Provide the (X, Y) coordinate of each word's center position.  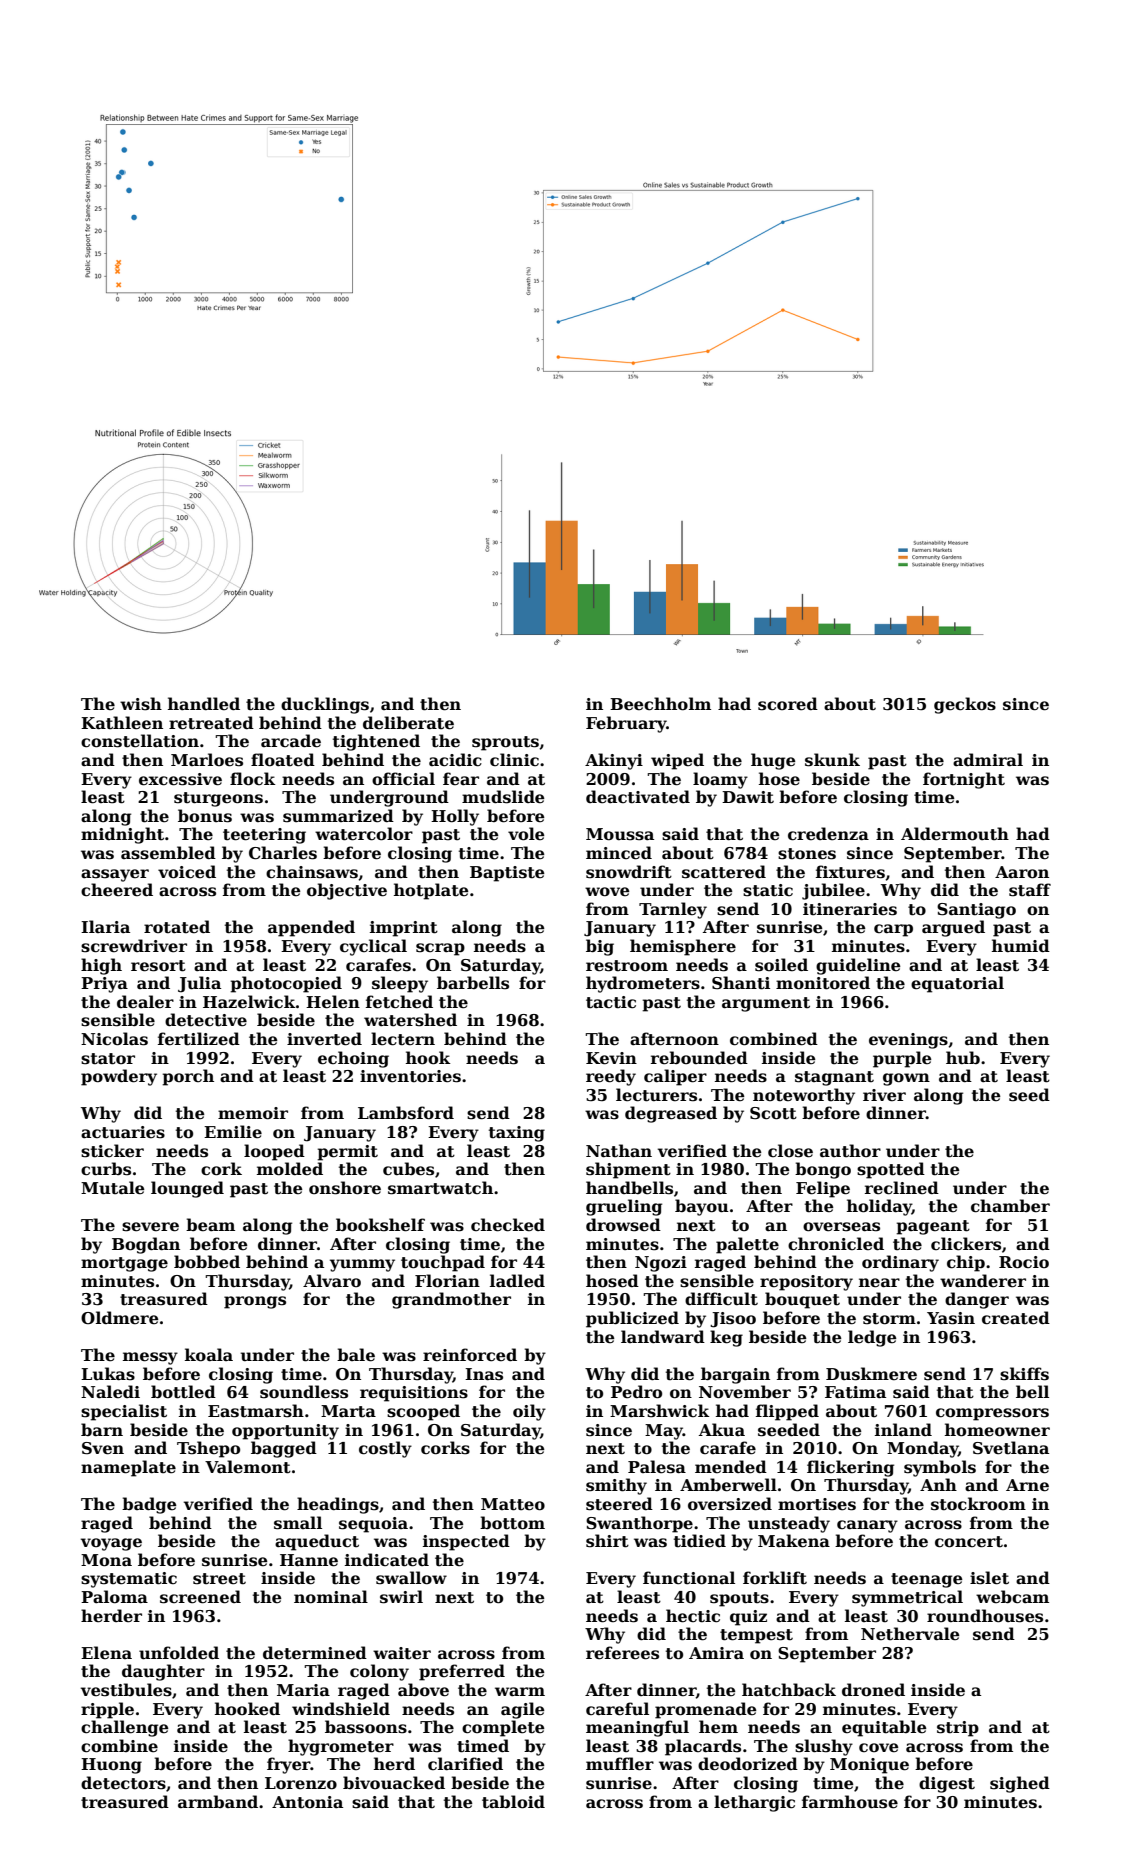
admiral (988, 759)
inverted (324, 1039)
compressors (992, 1414)
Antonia (307, 1802)
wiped (677, 761)
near (879, 1283)
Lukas (108, 1374)
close (790, 1151)
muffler (620, 1764)
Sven (103, 1448)
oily (529, 1412)
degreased (671, 1114)
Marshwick (660, 1411)
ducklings (325, 705)
